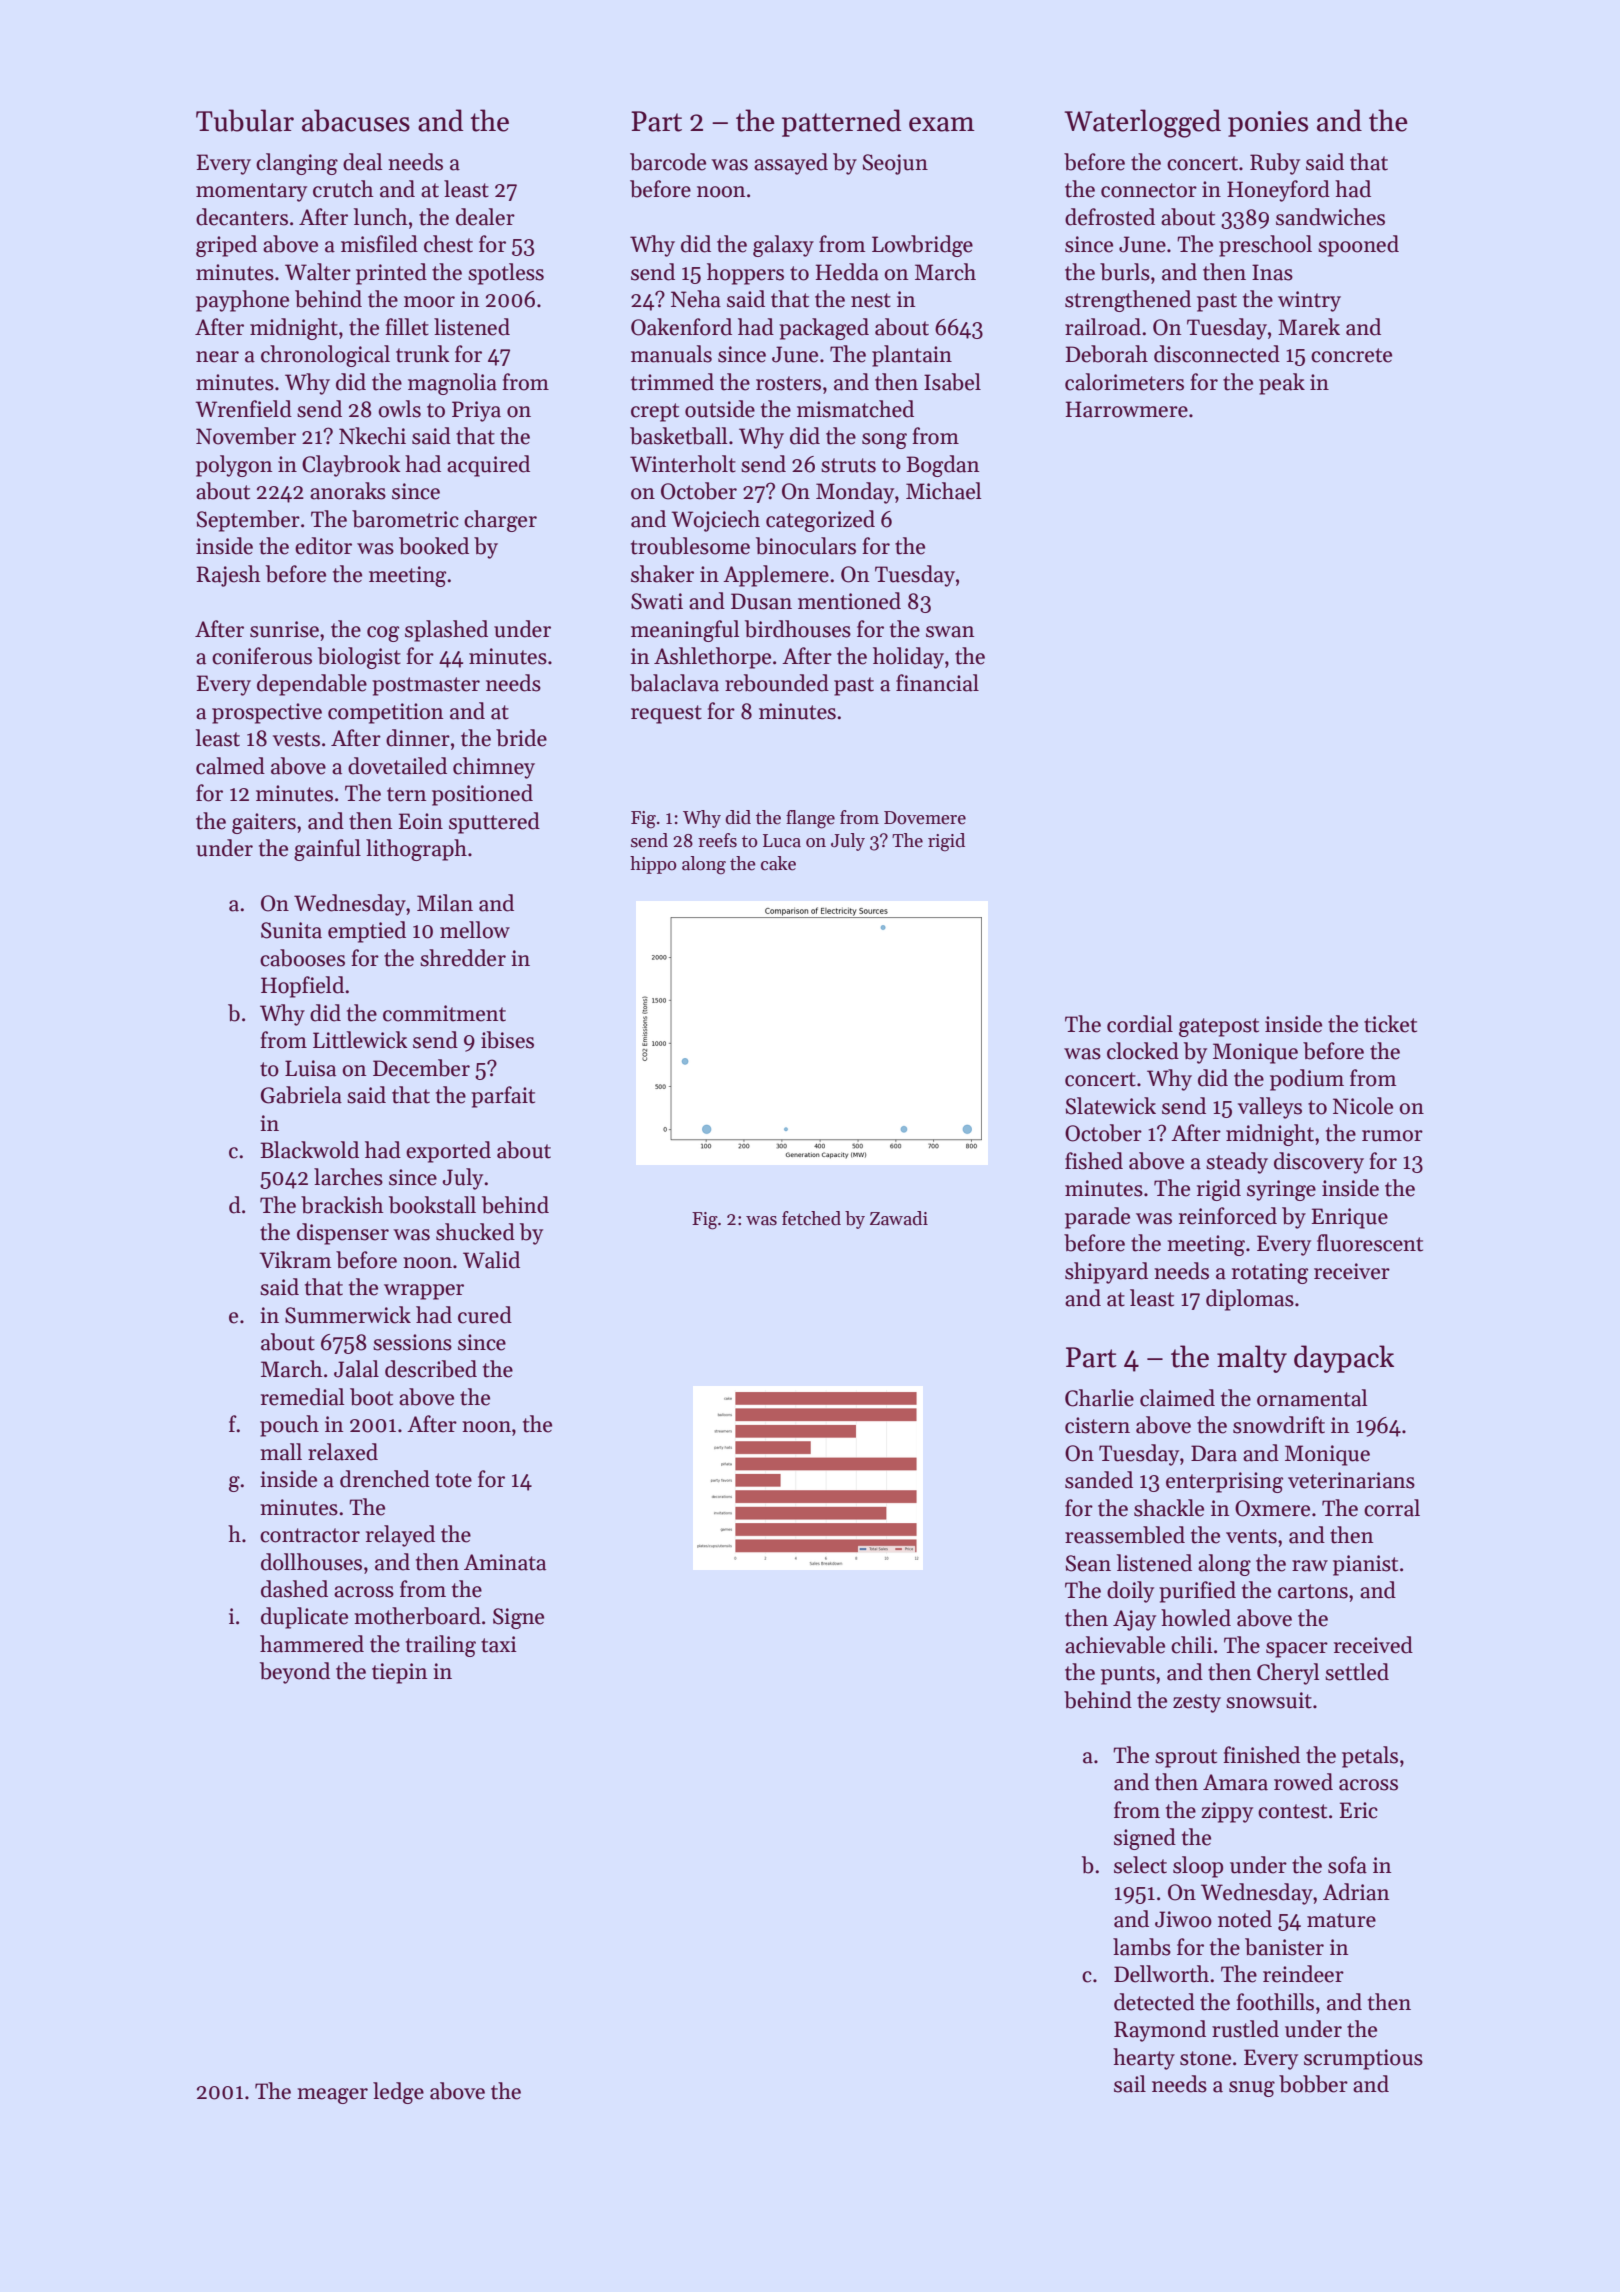  I want to click on ibises, so click(507, 1040).
